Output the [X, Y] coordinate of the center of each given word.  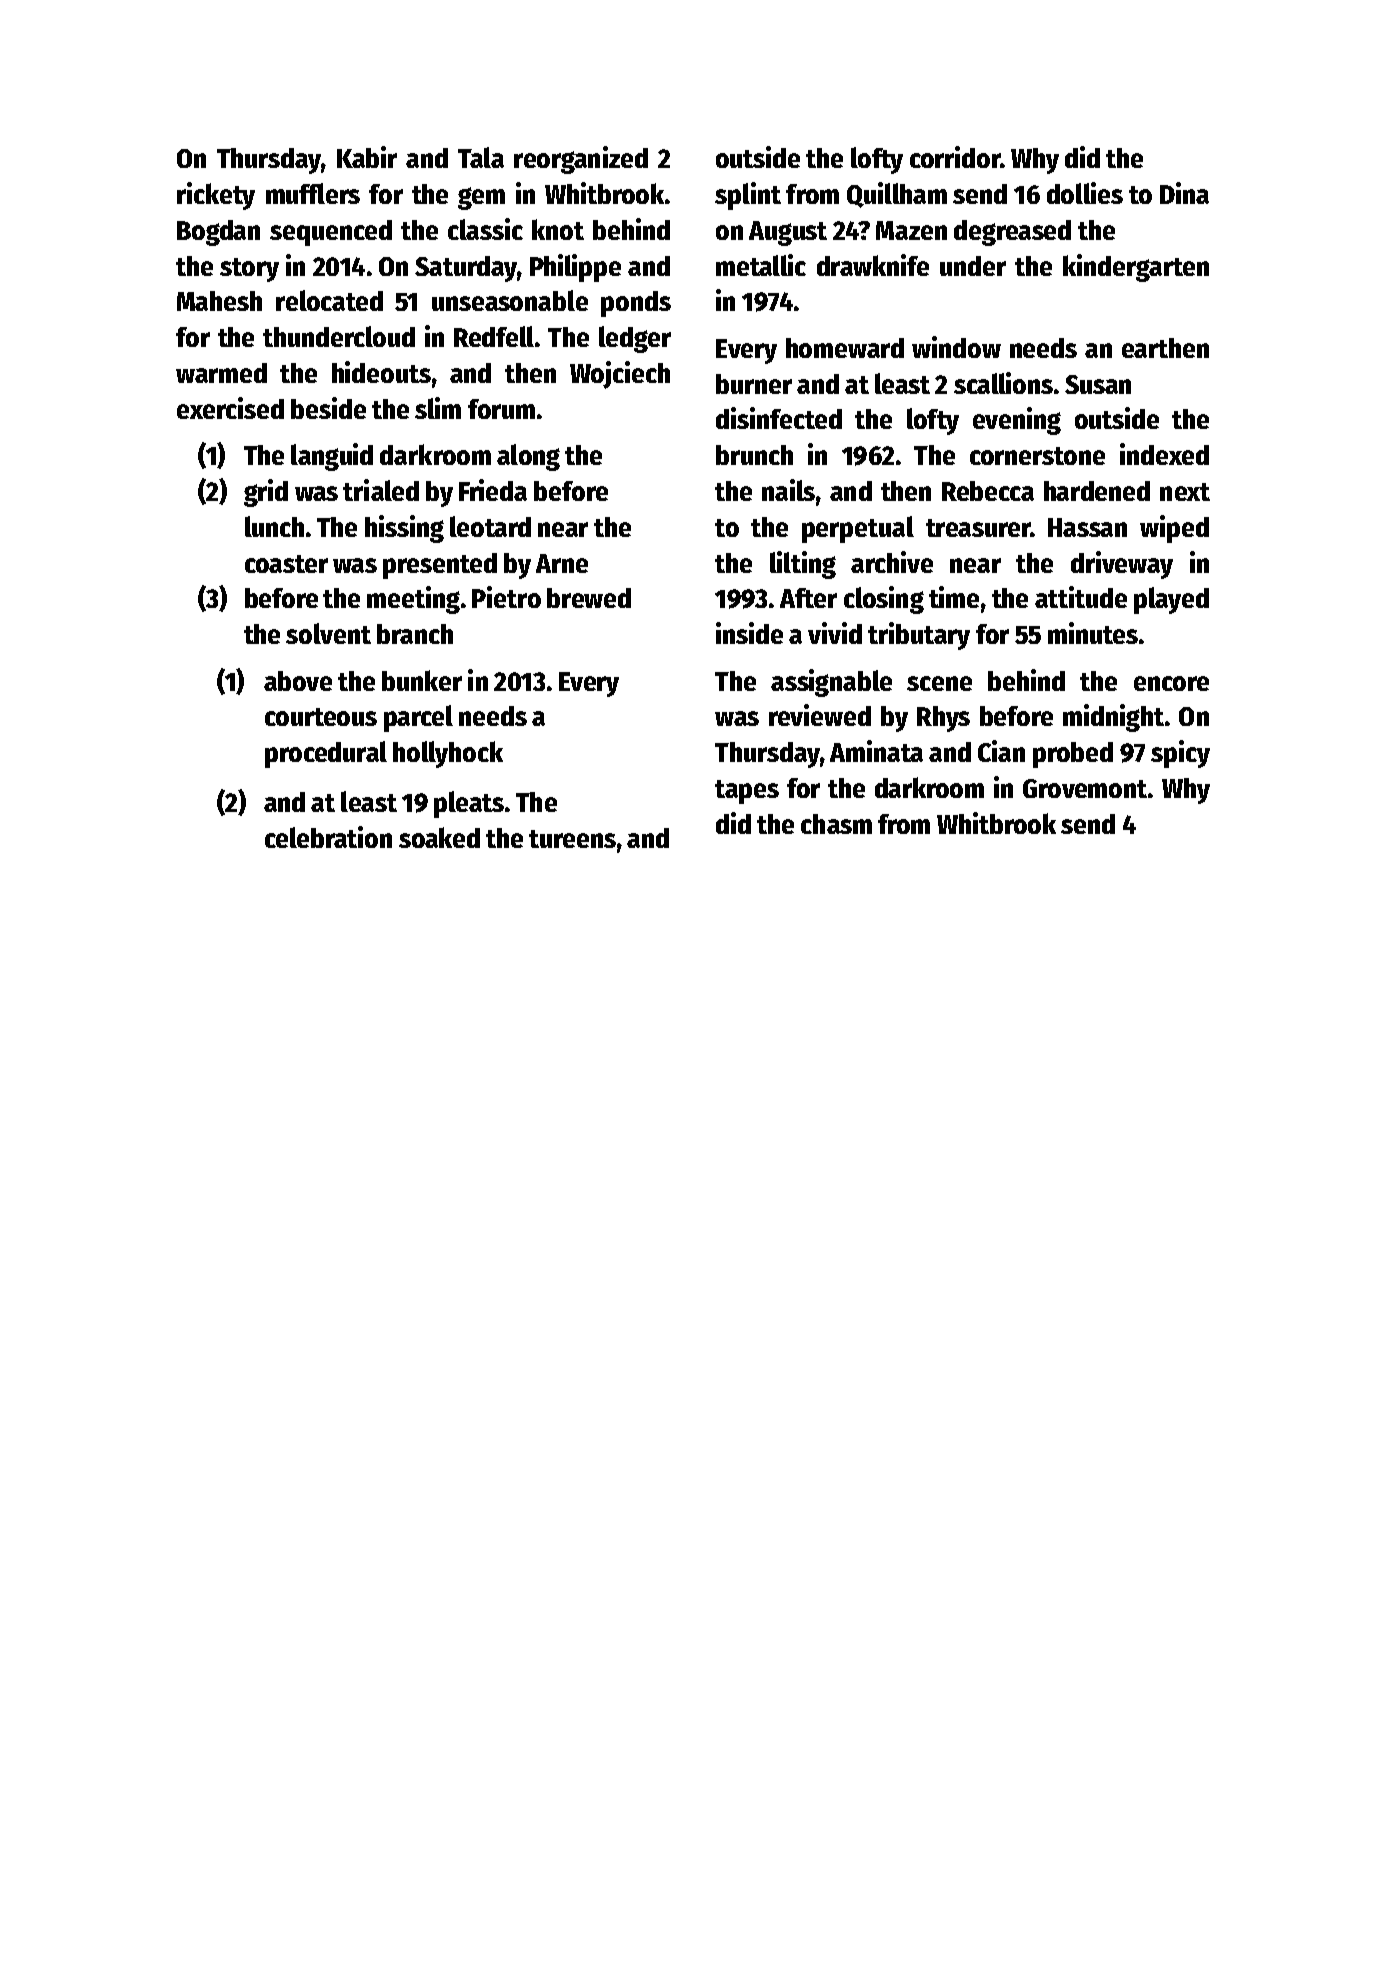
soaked [439, 837]
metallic [761, 265]
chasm [836, 824]
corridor [955, 157]
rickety [216, 196]
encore [1171, 683]
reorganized [581, 160]
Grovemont [1085, 788]
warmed [221, 373]
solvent [328, 633]
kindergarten [1136, 268]
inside [749, 633]
